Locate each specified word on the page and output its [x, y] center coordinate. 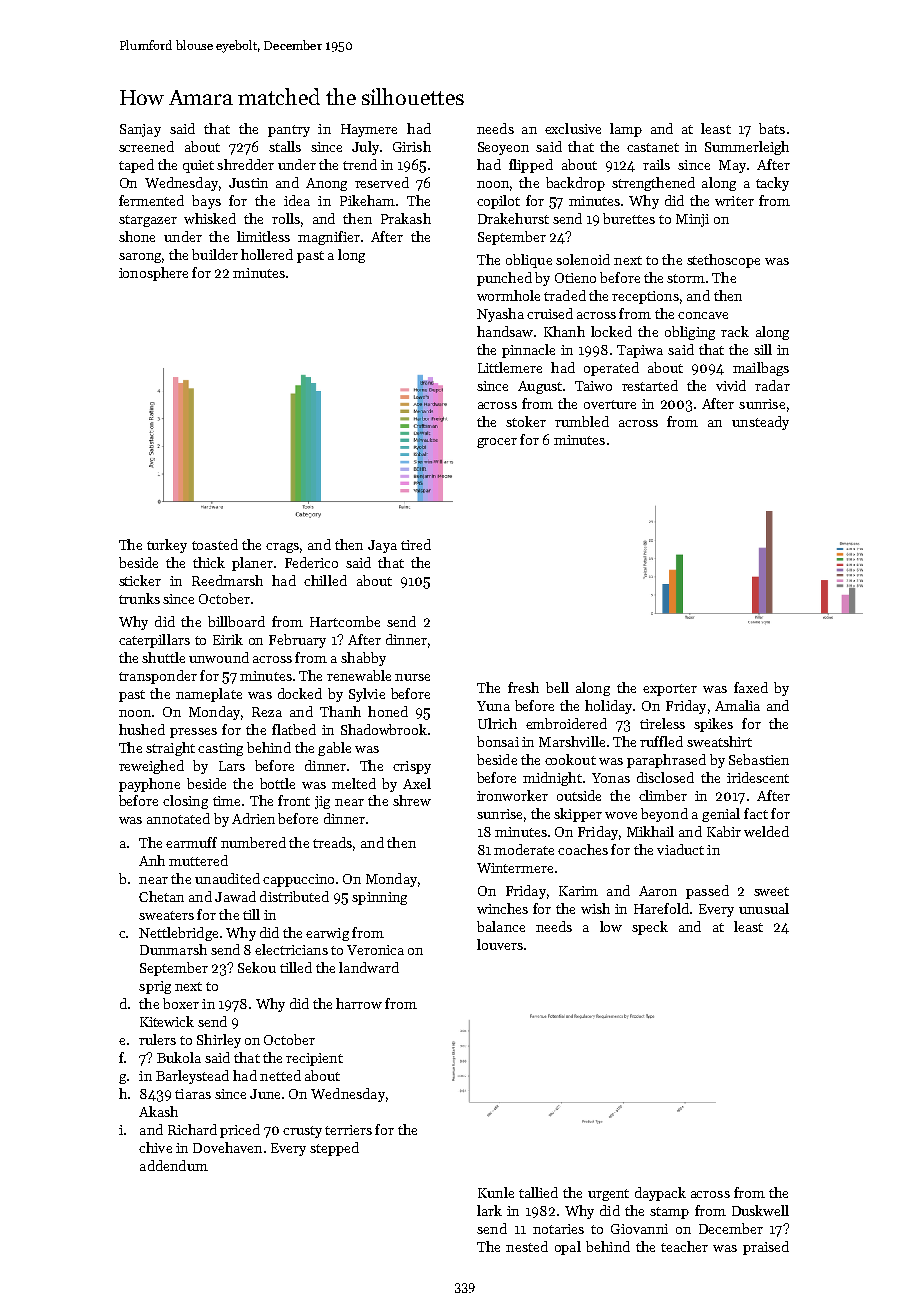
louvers [500, 944]
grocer [497, 443]
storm [686, 278]
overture [610, 404]
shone [137, 236]
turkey [167, 546]
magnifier [329, 238]
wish [595, 908]
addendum [174, 1165]
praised [766, 1248]
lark [489, 1210]
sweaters [166, 915]
